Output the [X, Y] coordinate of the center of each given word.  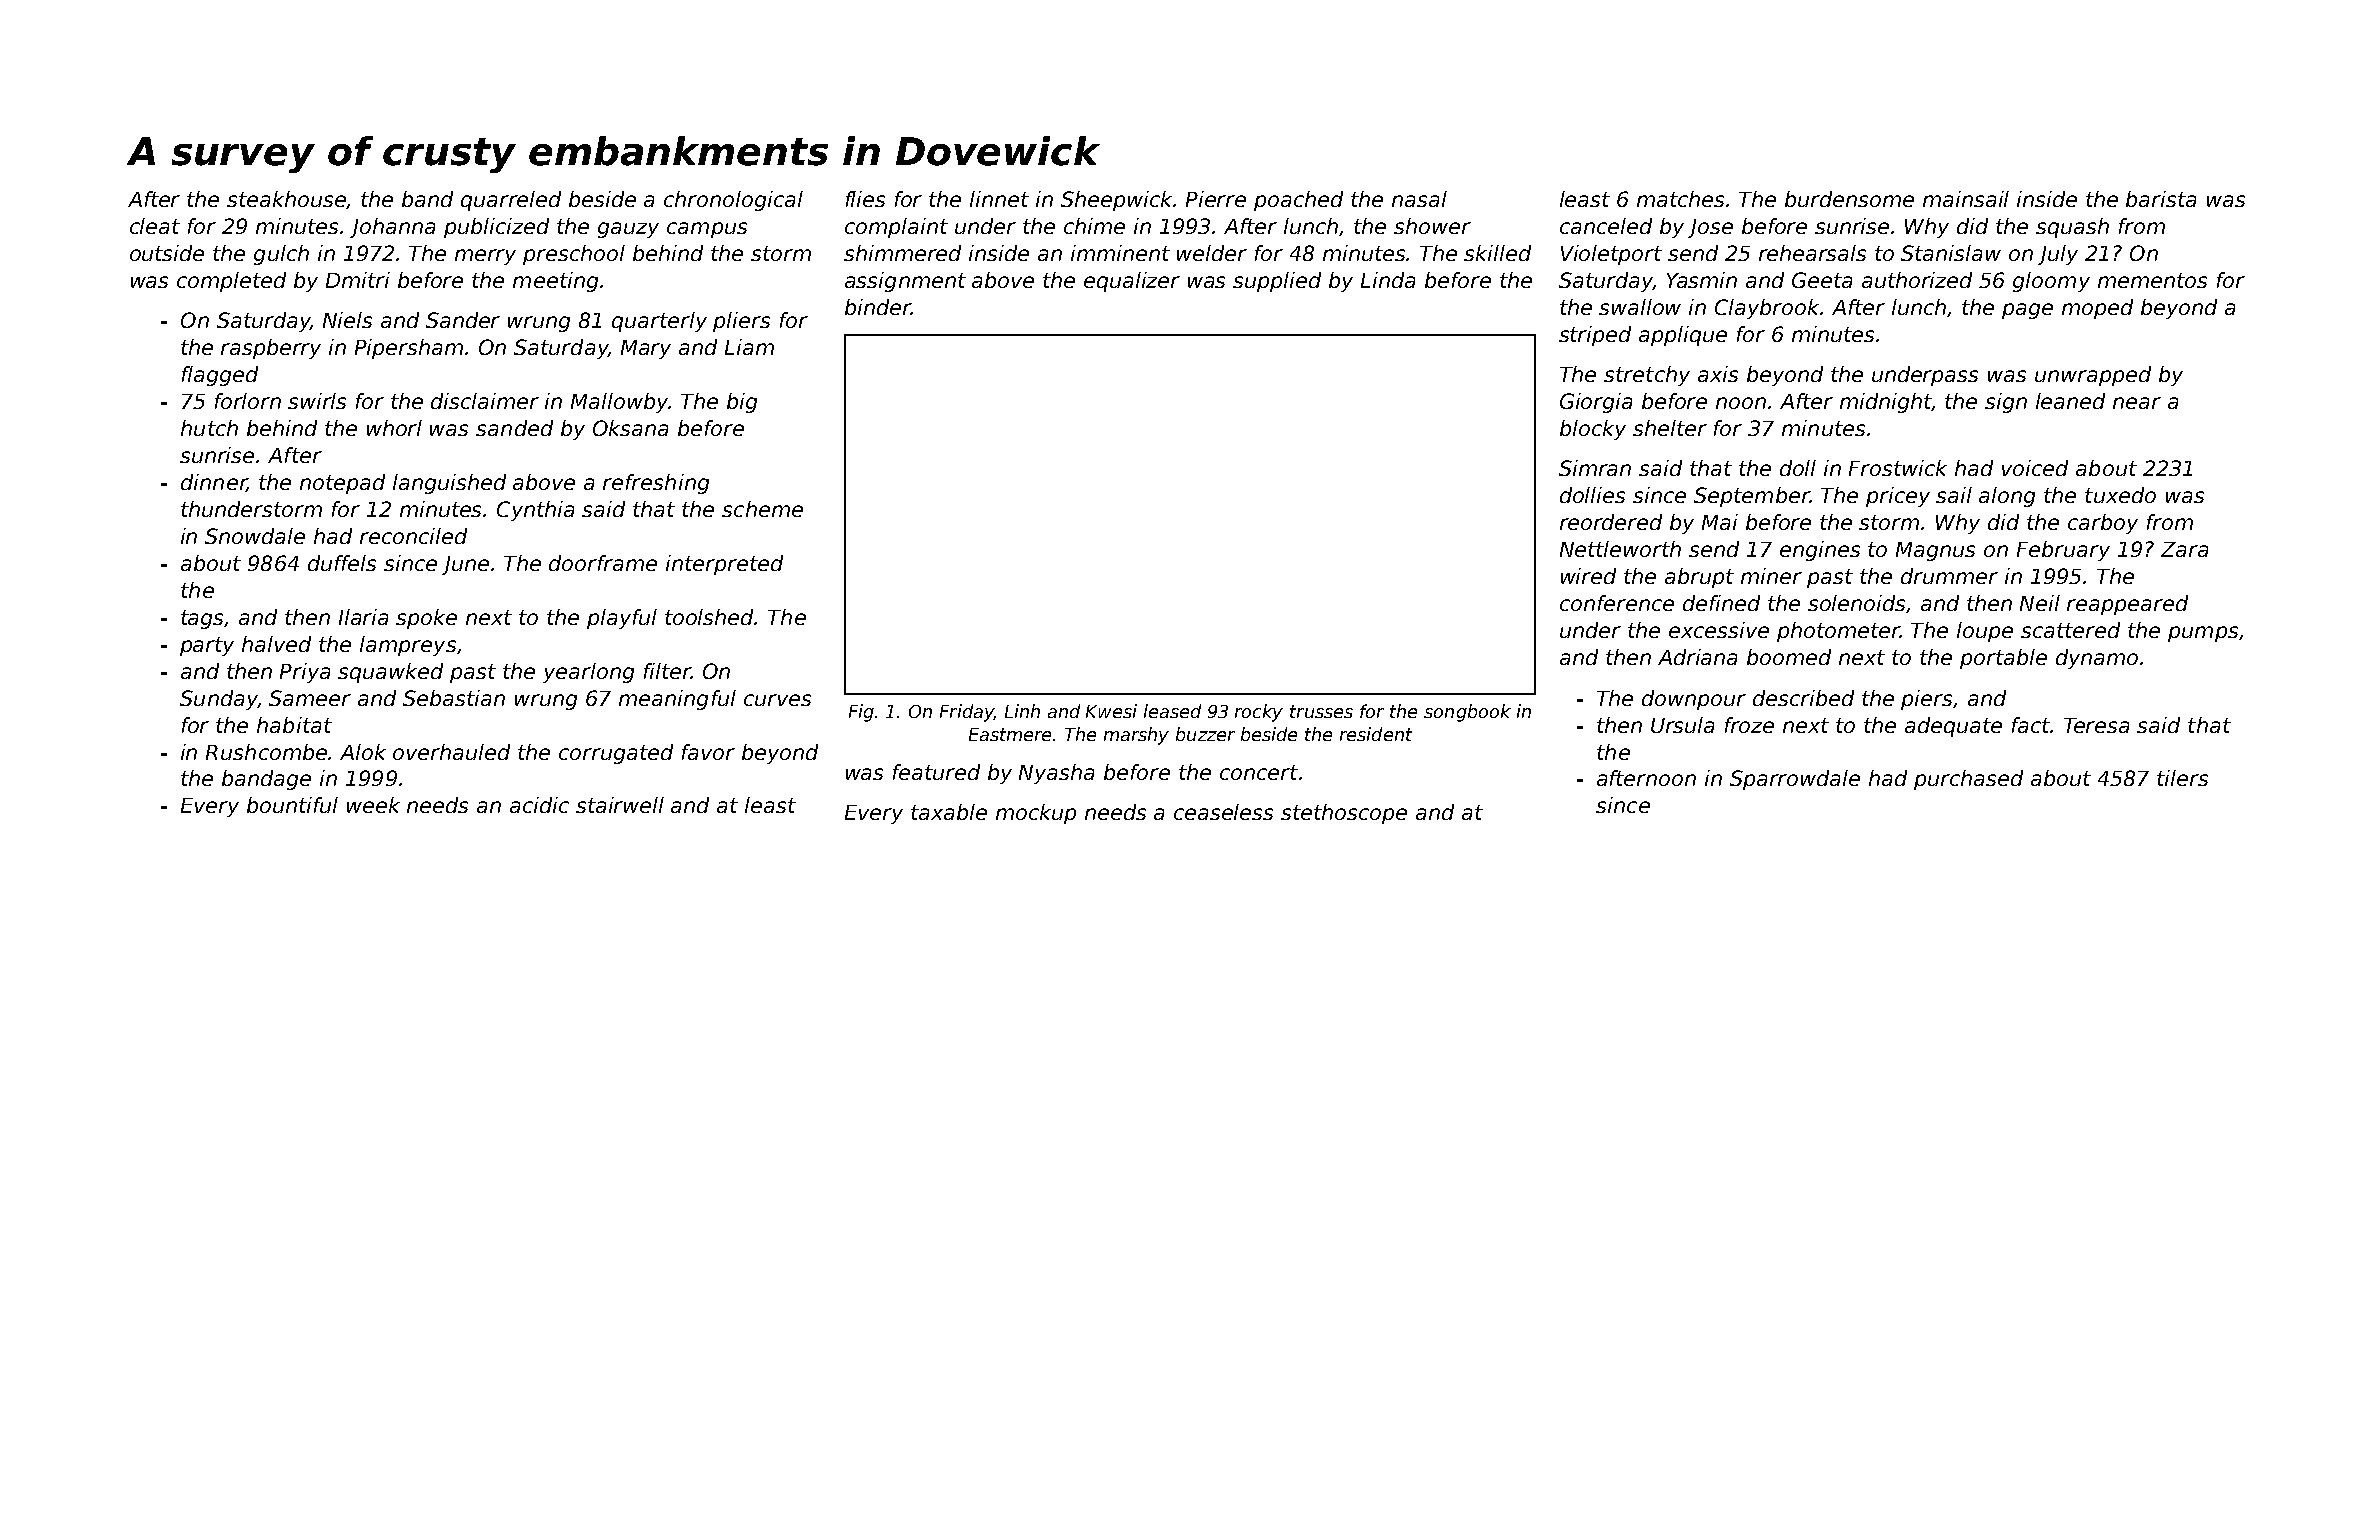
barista [2161, 199]
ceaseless [1223, 812]
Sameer [310, 698]
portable [2003, 659]
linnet [999, 199]
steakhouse [287, 200]
